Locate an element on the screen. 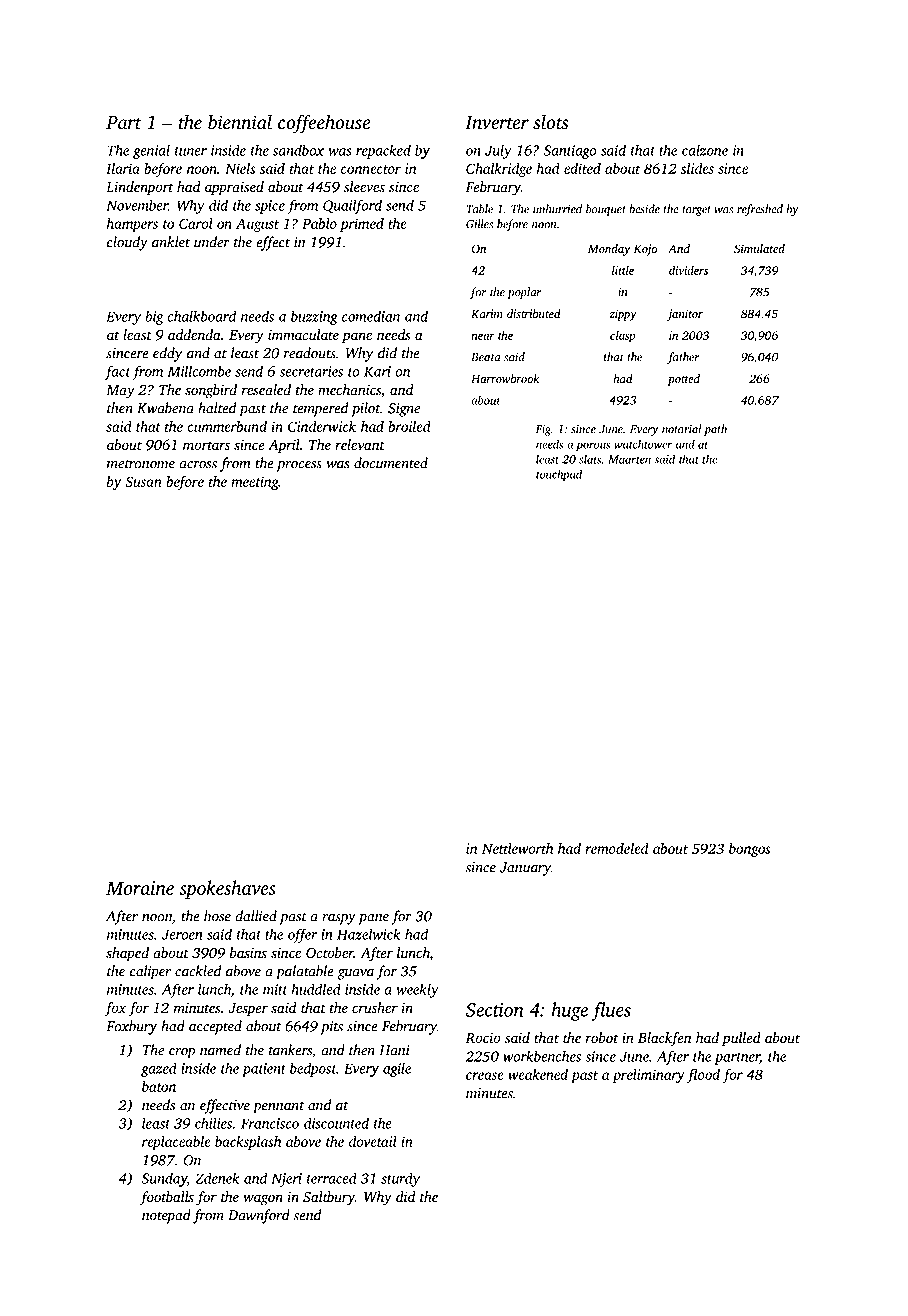 This screenshot has width=908, height=1316. janitor is located at coordinates (685, 315).
